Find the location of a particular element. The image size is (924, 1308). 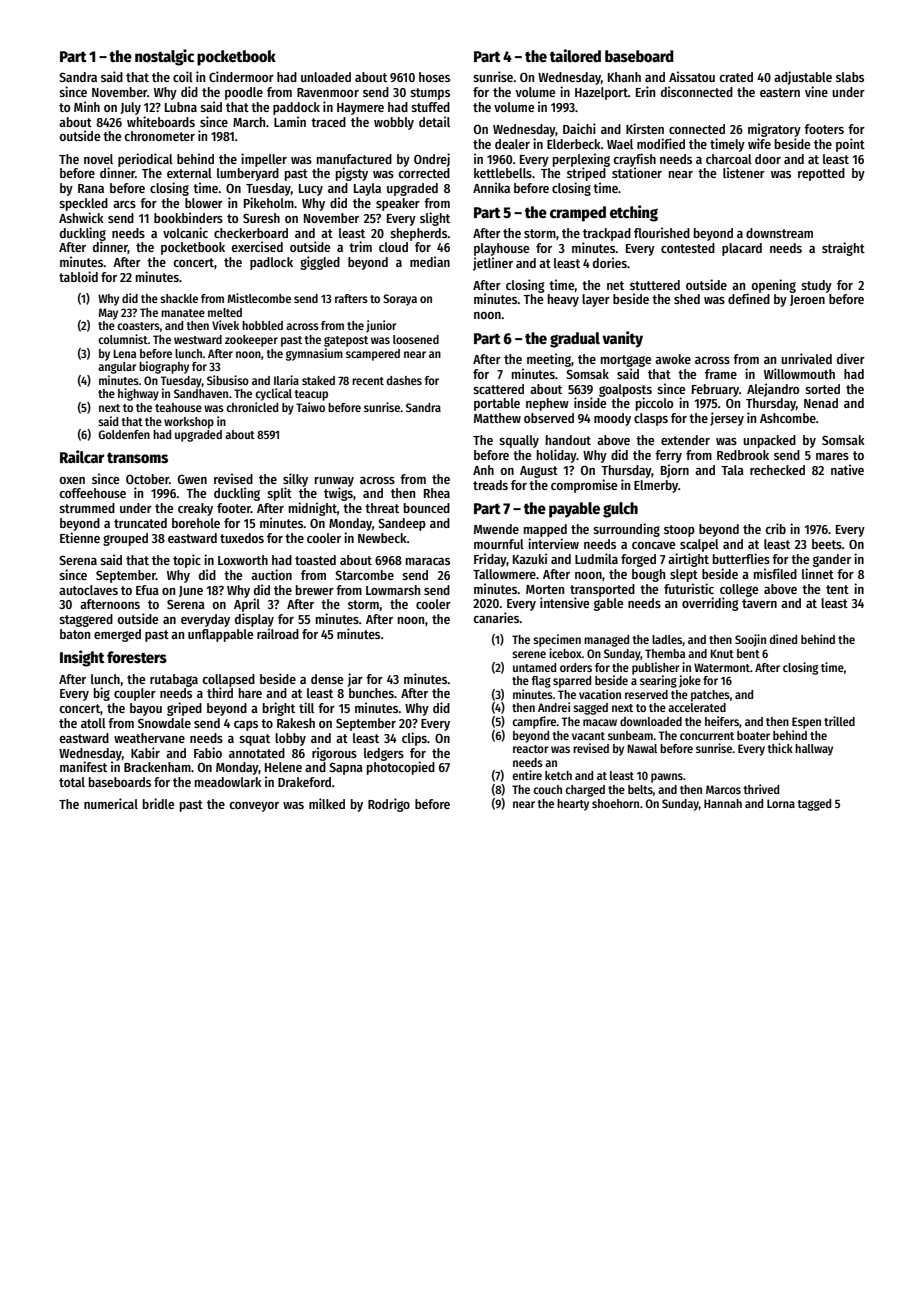

bunches is located at coordinates (371, 693).
